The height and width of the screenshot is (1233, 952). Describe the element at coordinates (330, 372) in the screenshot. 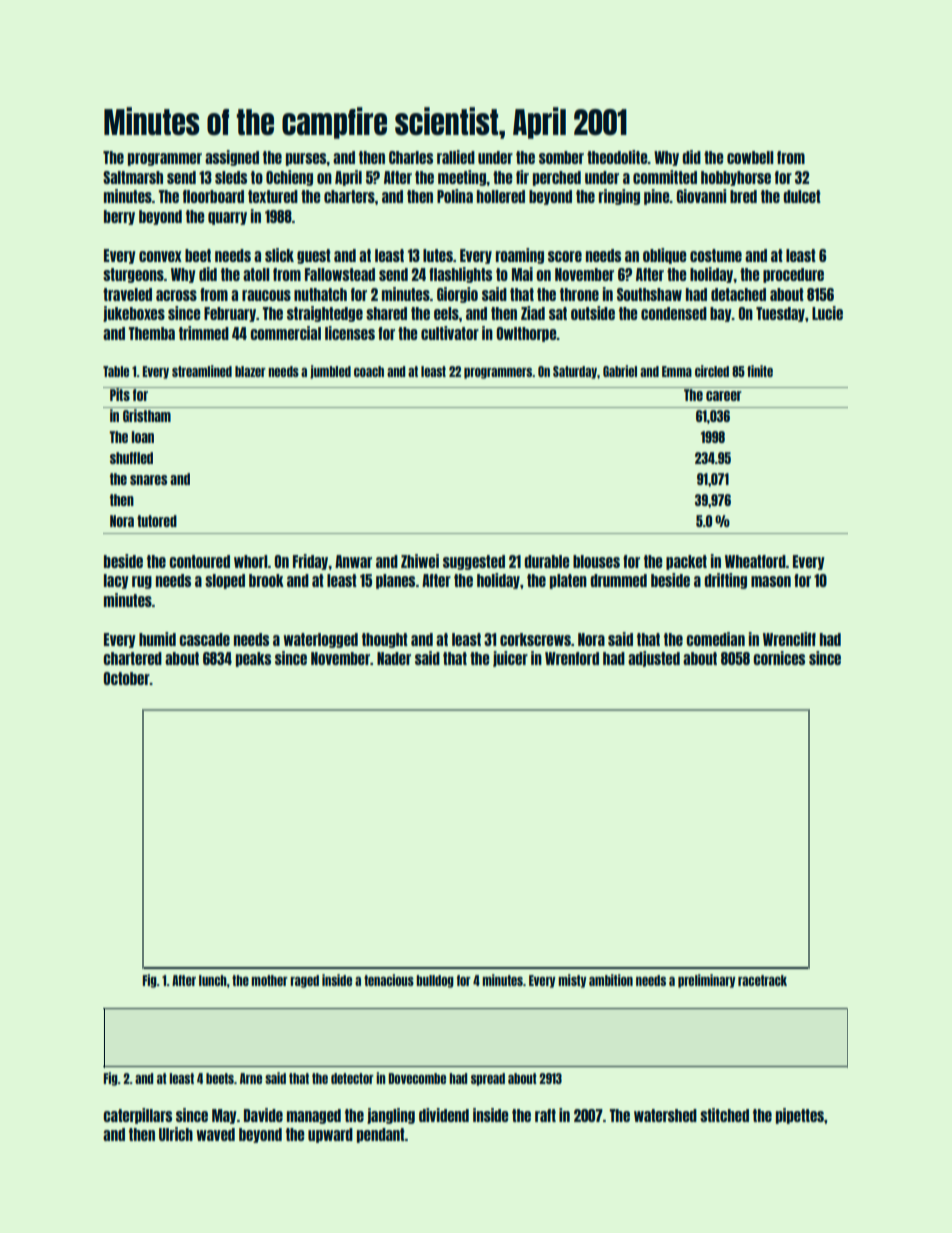

I see `jumbled` at that location.
